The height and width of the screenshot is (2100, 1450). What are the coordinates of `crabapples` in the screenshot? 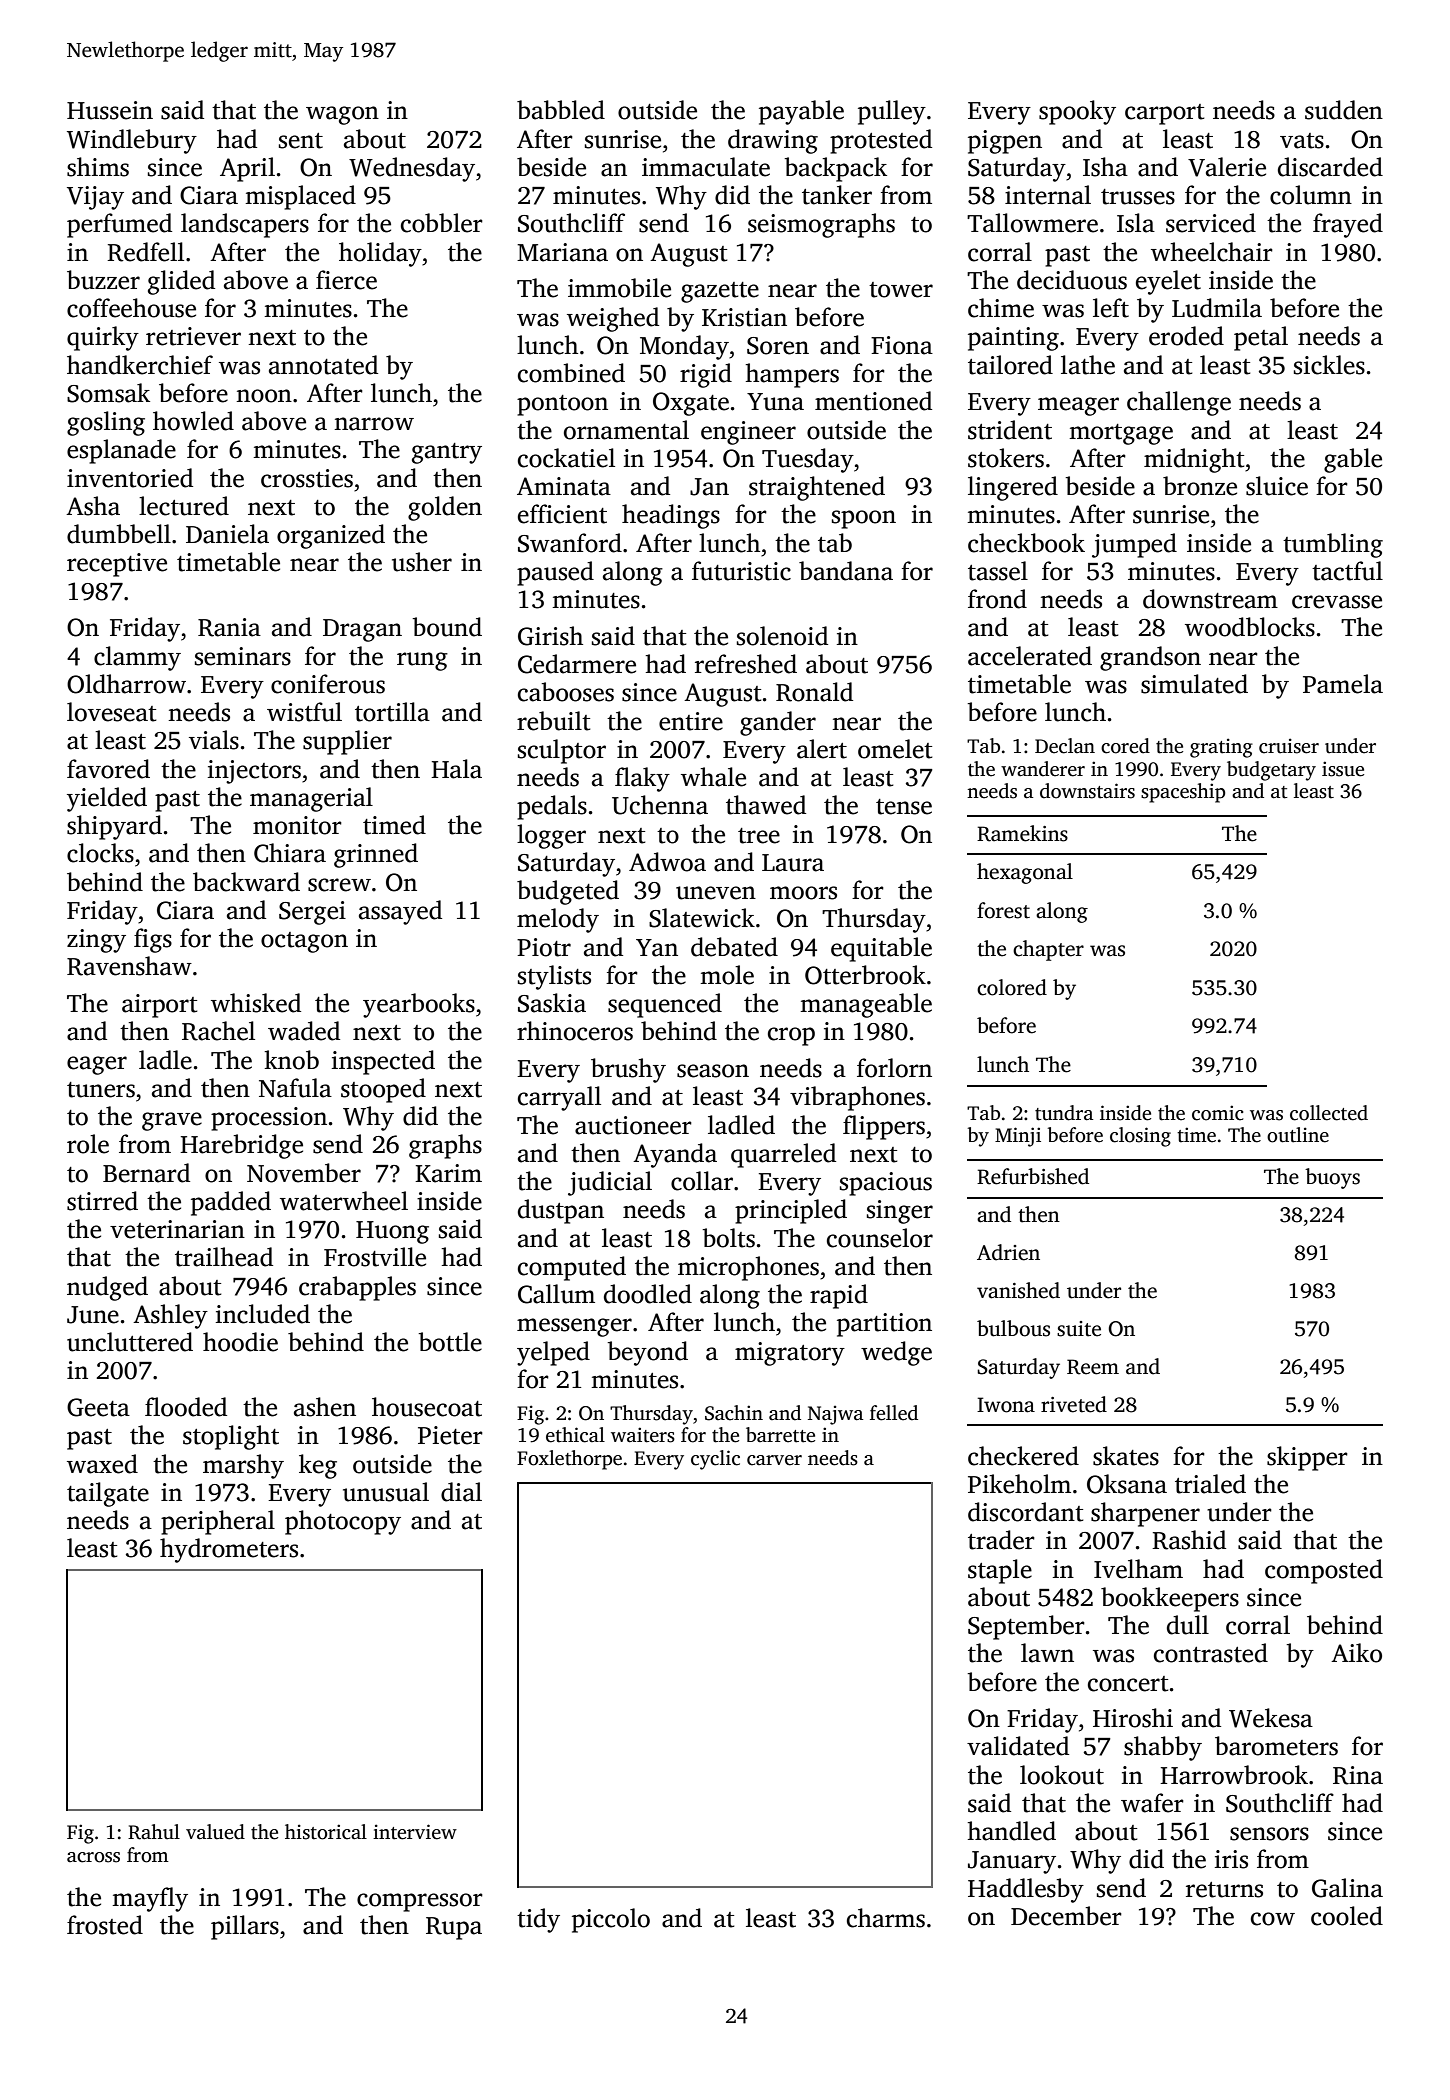 It's located at (357, 1288).
